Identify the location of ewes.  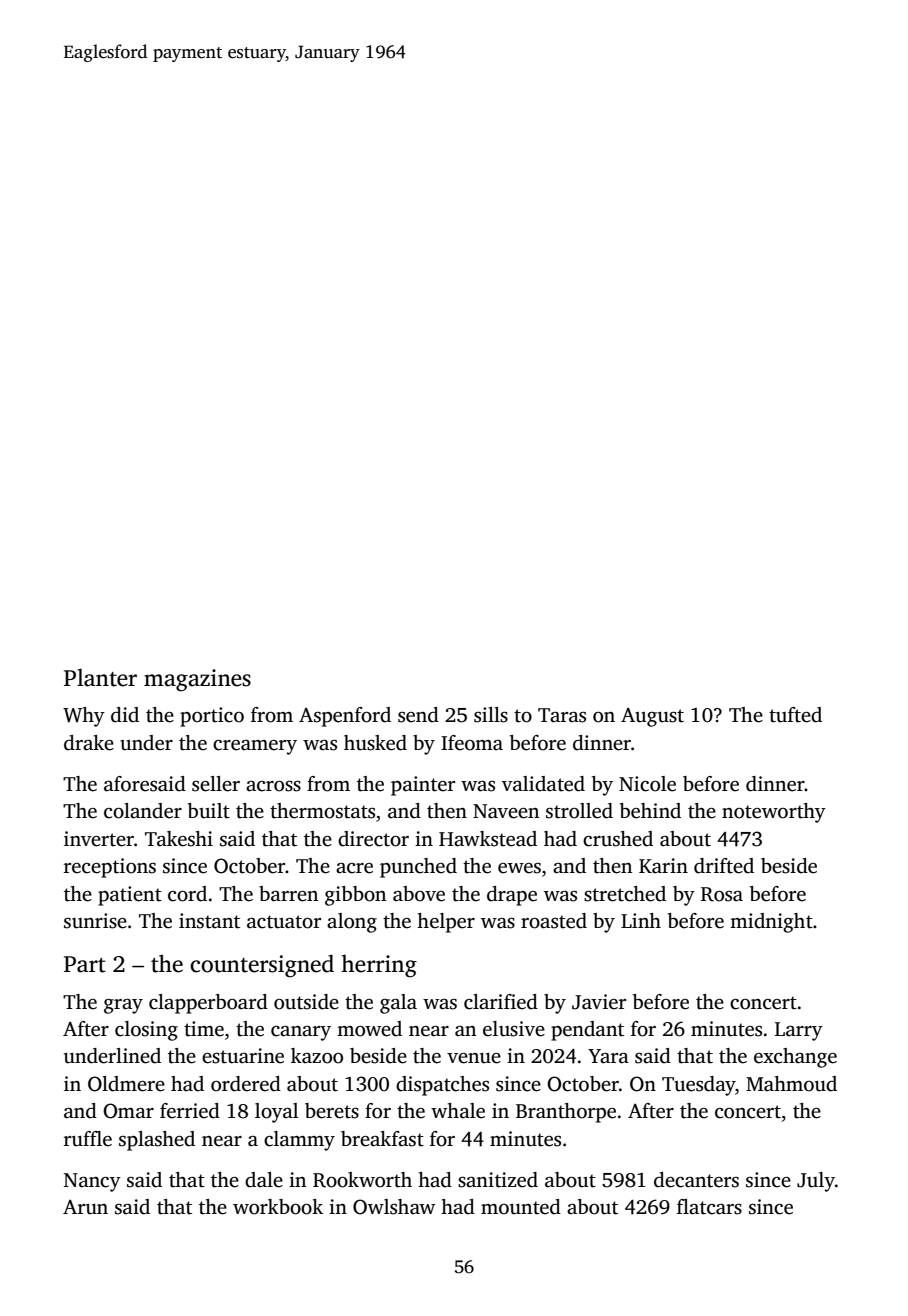
(519, 868).
